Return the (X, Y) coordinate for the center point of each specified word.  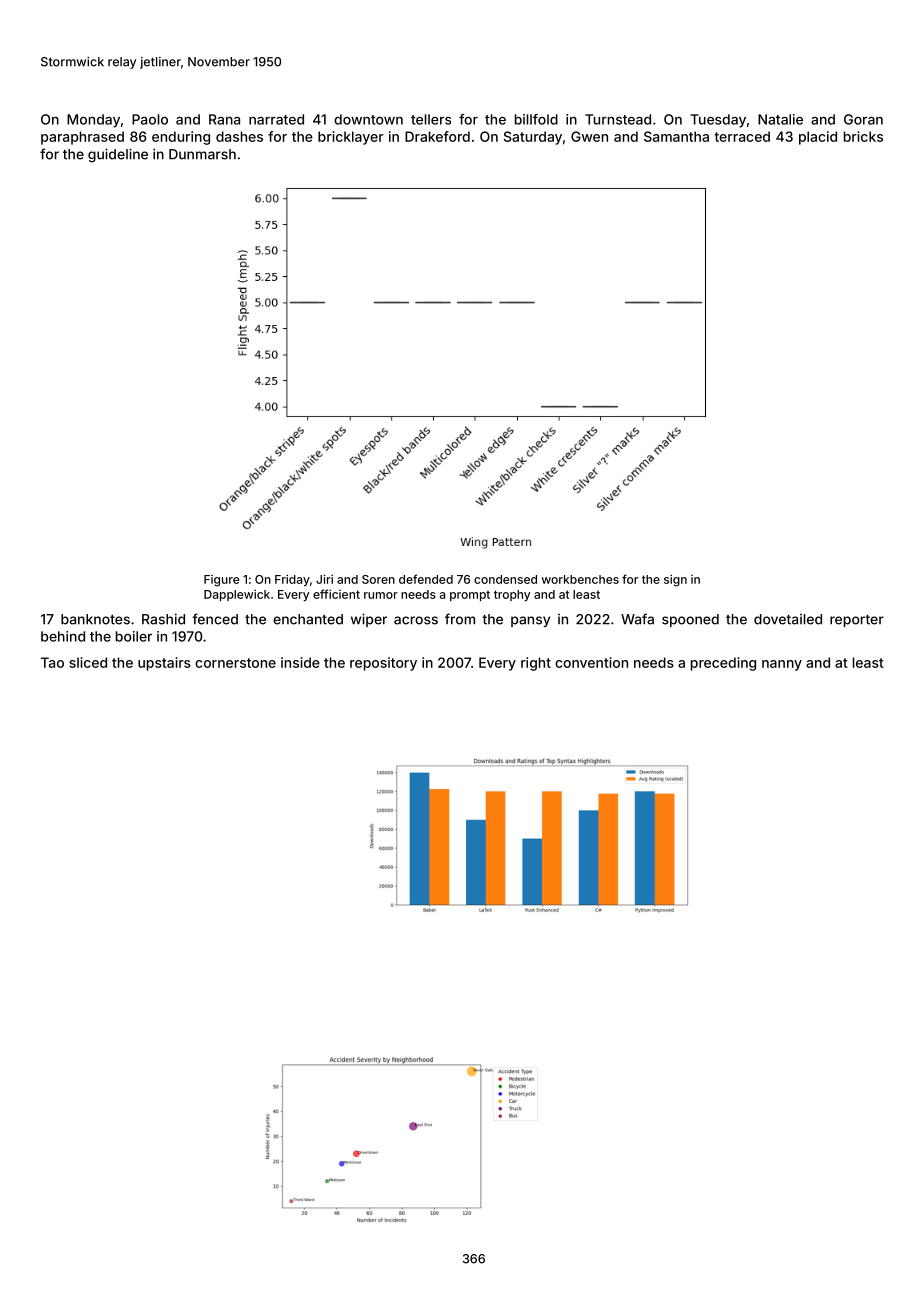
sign (675, 580)
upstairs (164, 664)
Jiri (324, 579)
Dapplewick (237, 595)
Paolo (150, 119)
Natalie (780, 119)
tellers (431, 119)
